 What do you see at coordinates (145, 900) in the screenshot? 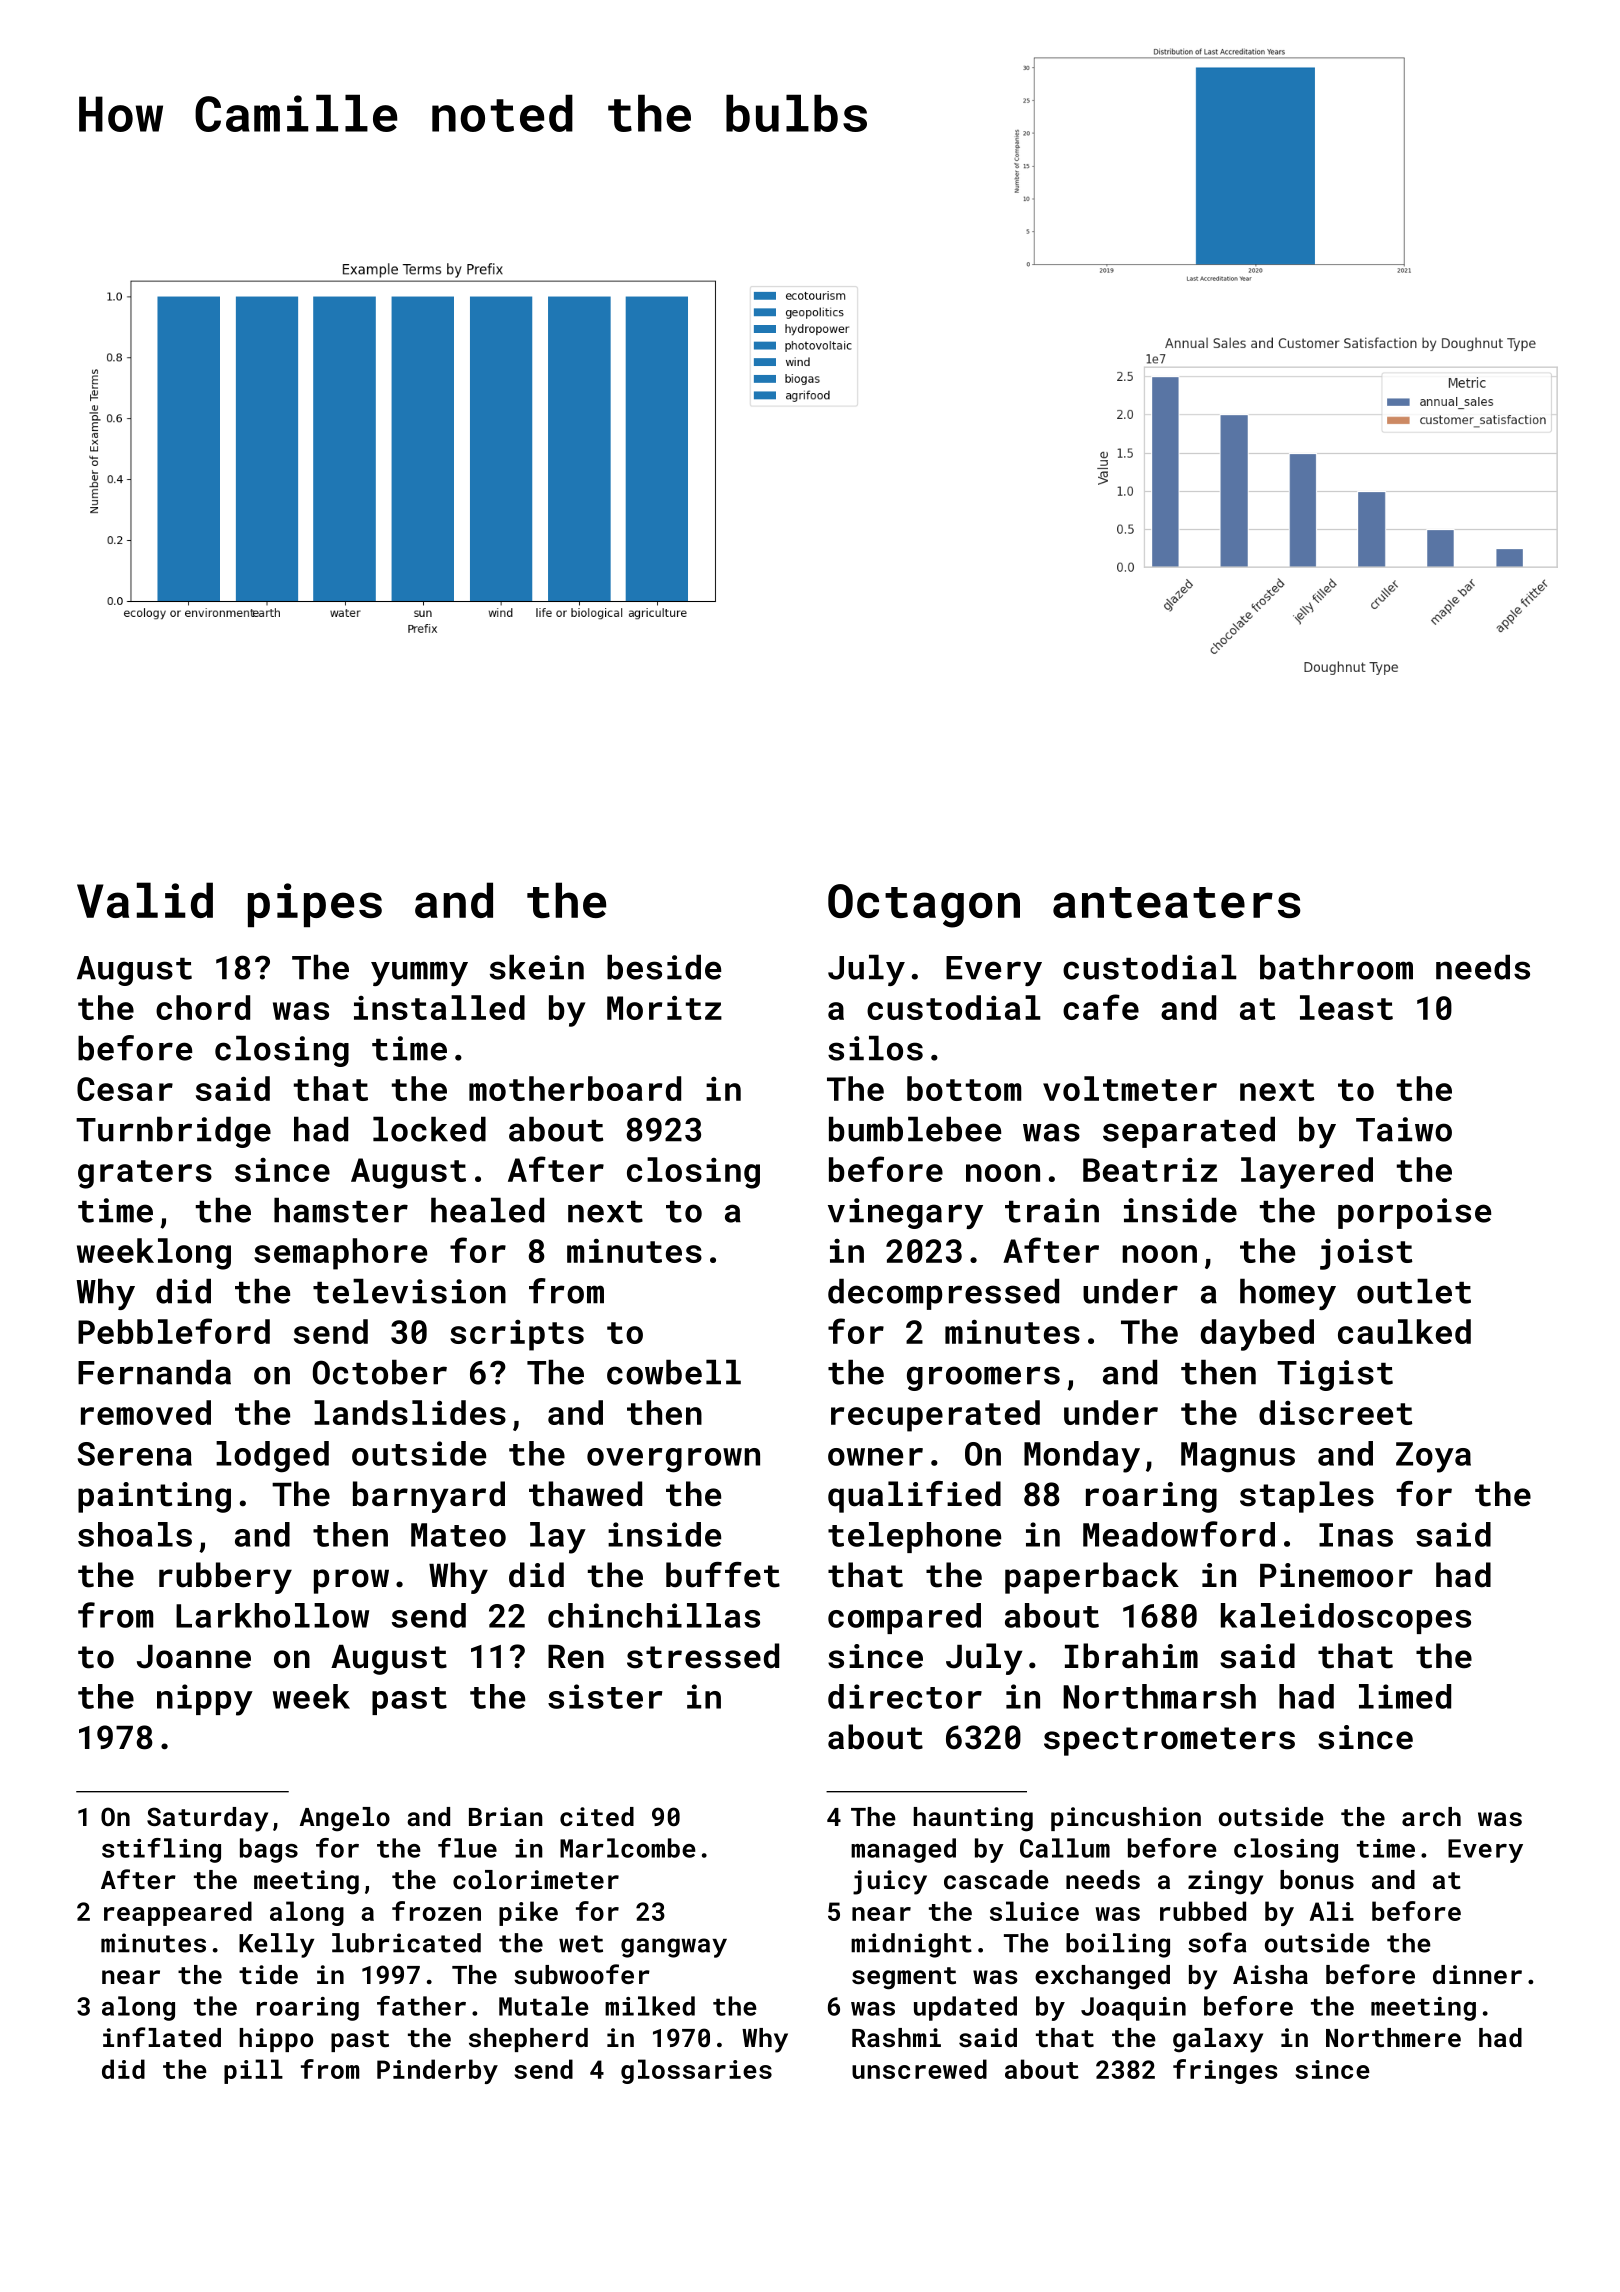
I see `Valid` at bounding box center [145, 900].
